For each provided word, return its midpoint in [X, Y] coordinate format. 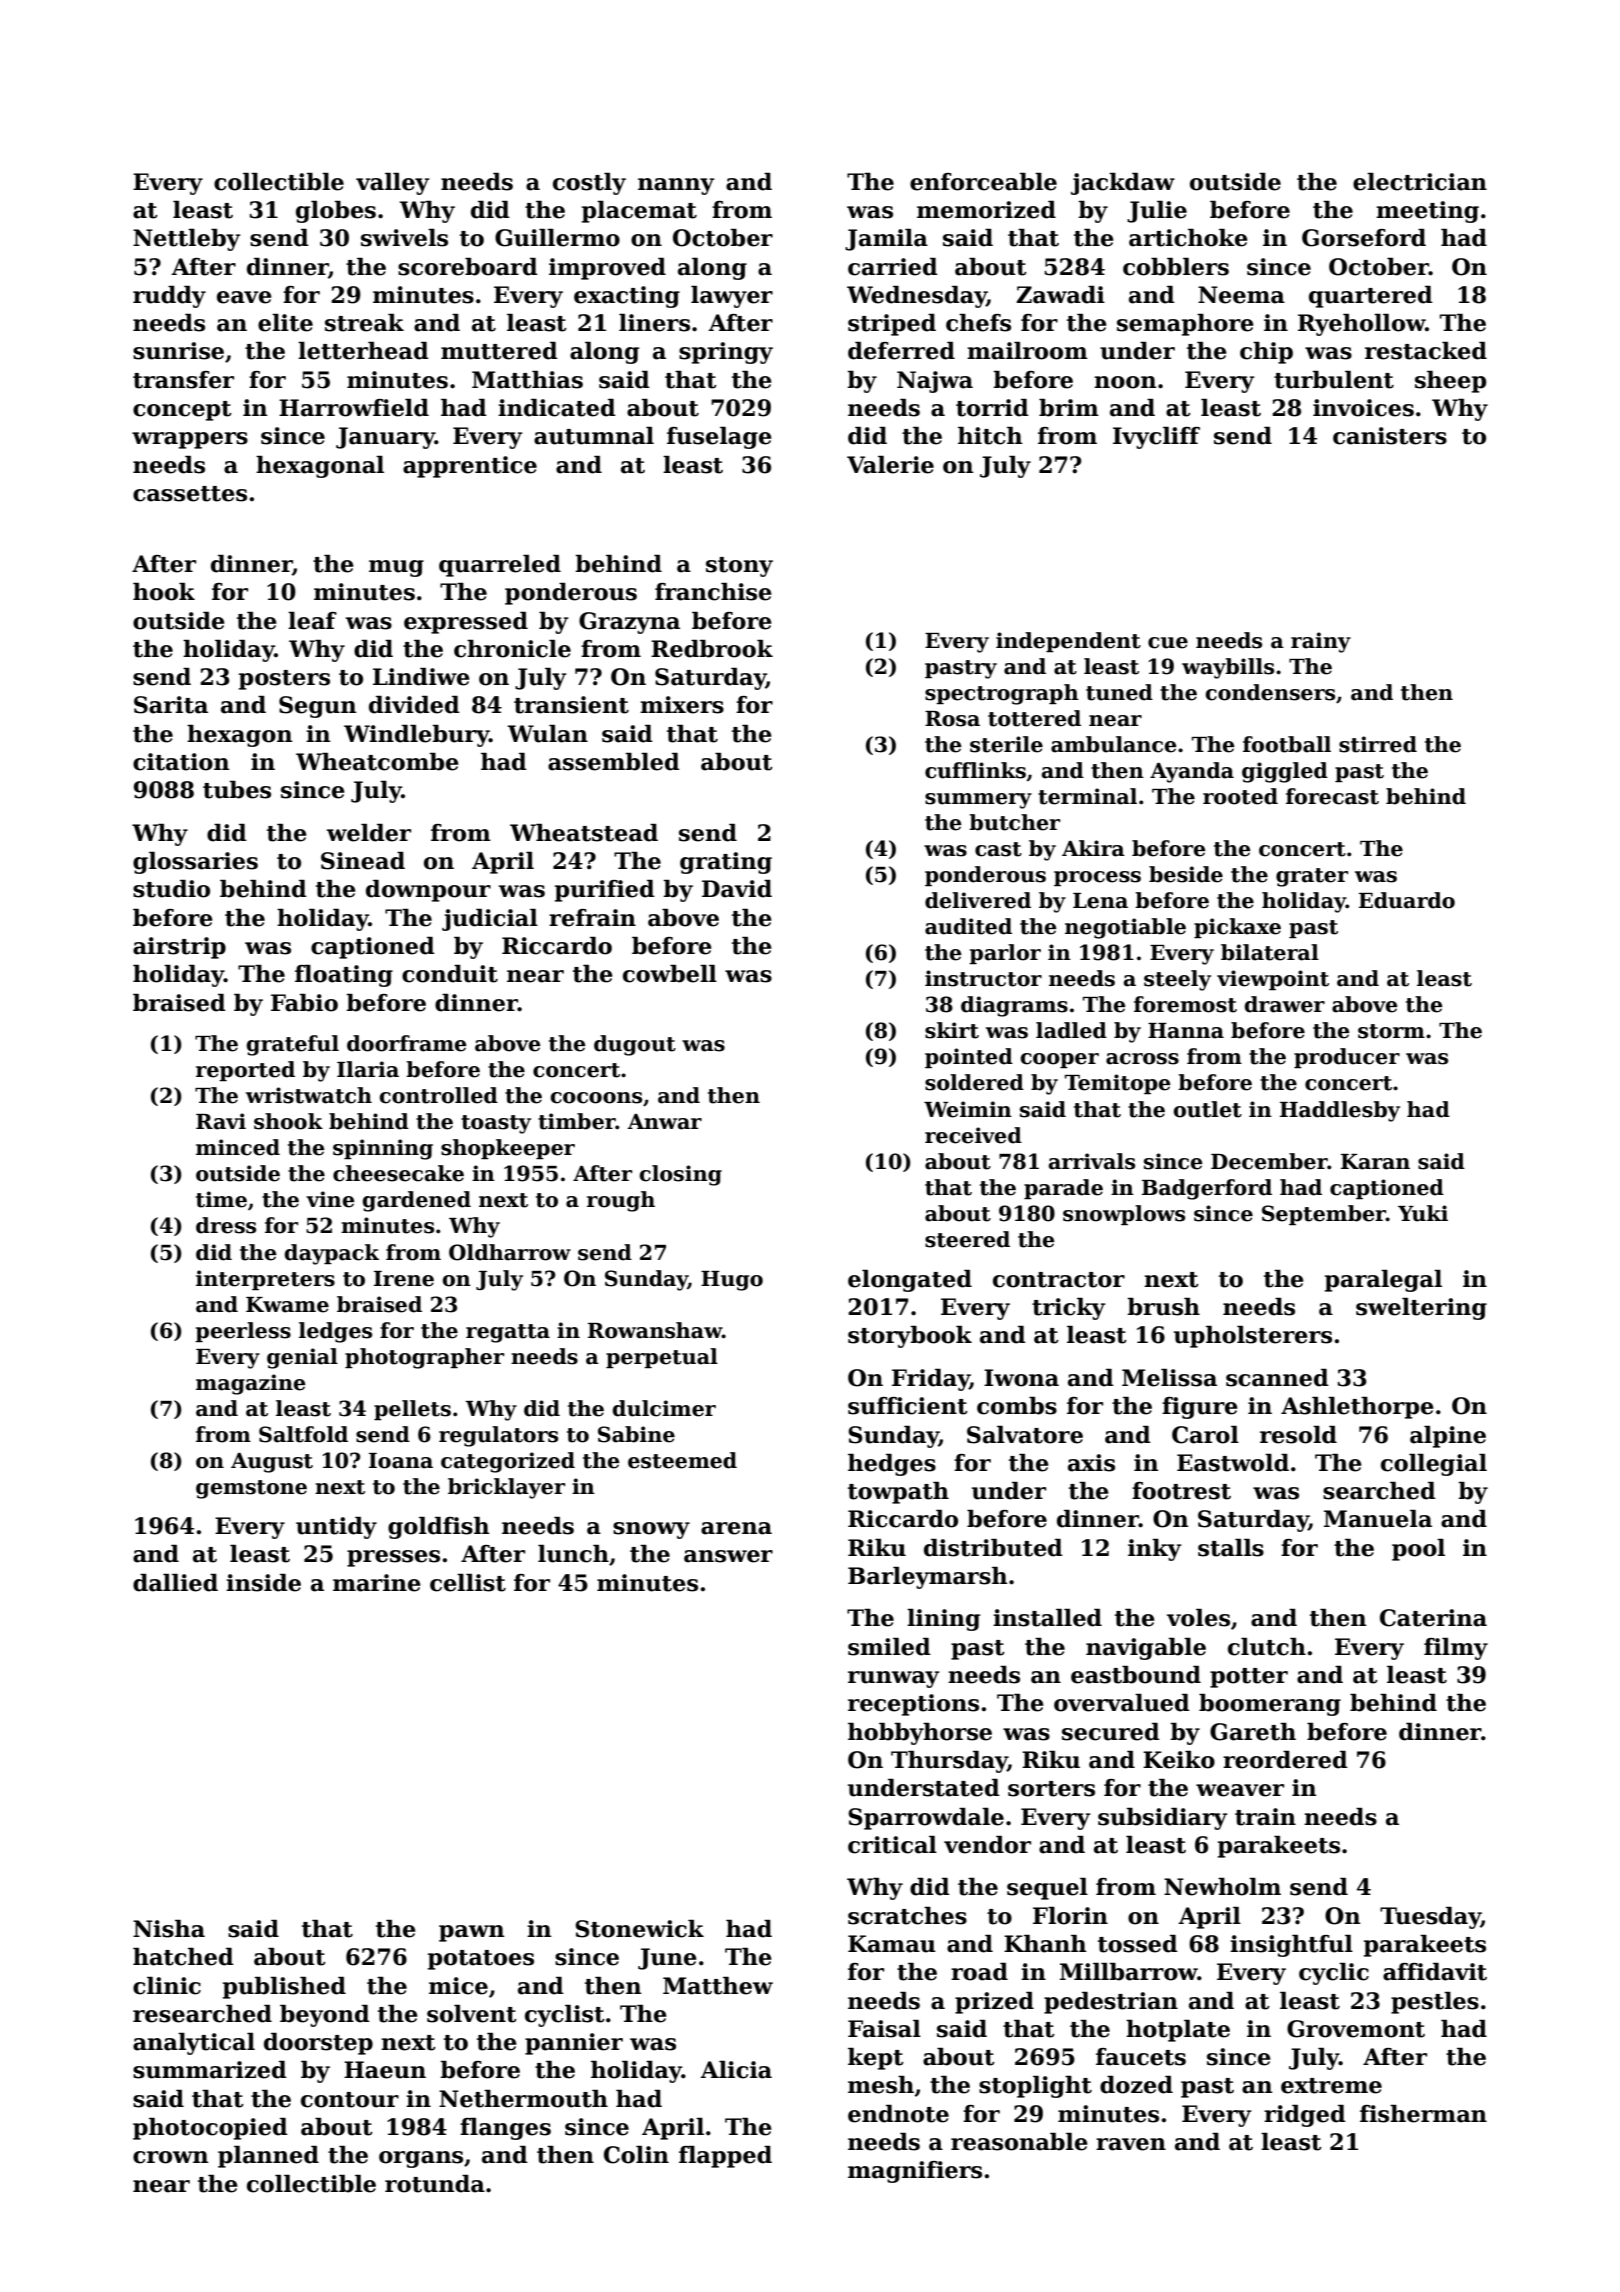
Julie [1157, 212]
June [667, 1959]
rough [621, 1201]
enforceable [983, 182]
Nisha [169, 1929]
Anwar [664, 1122]
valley [393, 184]
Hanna [1186, 1031]
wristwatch [309, 1095]
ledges [335, 1332]
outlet [1208, 1109]
